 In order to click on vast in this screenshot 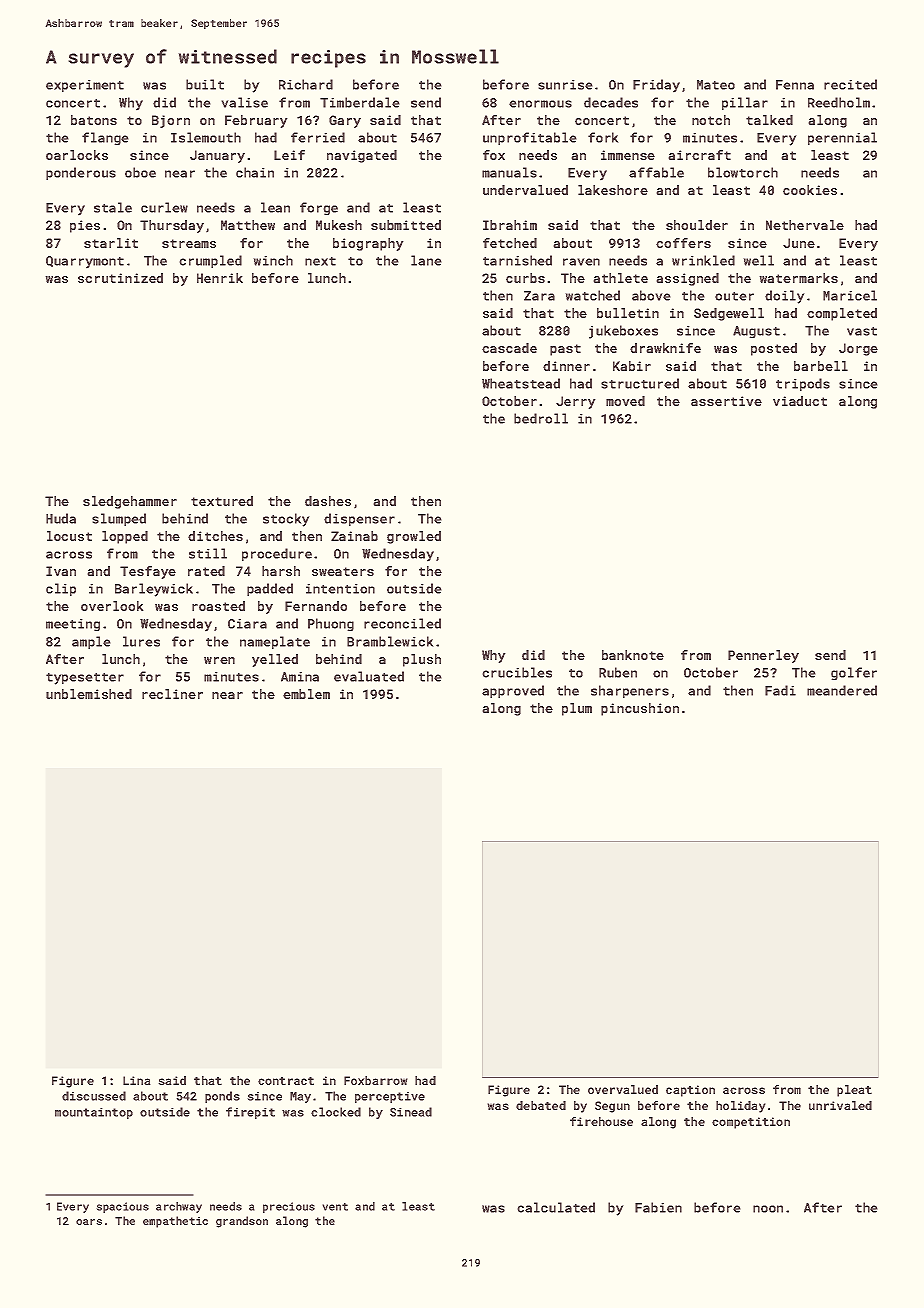, I will do `click(862, 331)`.
